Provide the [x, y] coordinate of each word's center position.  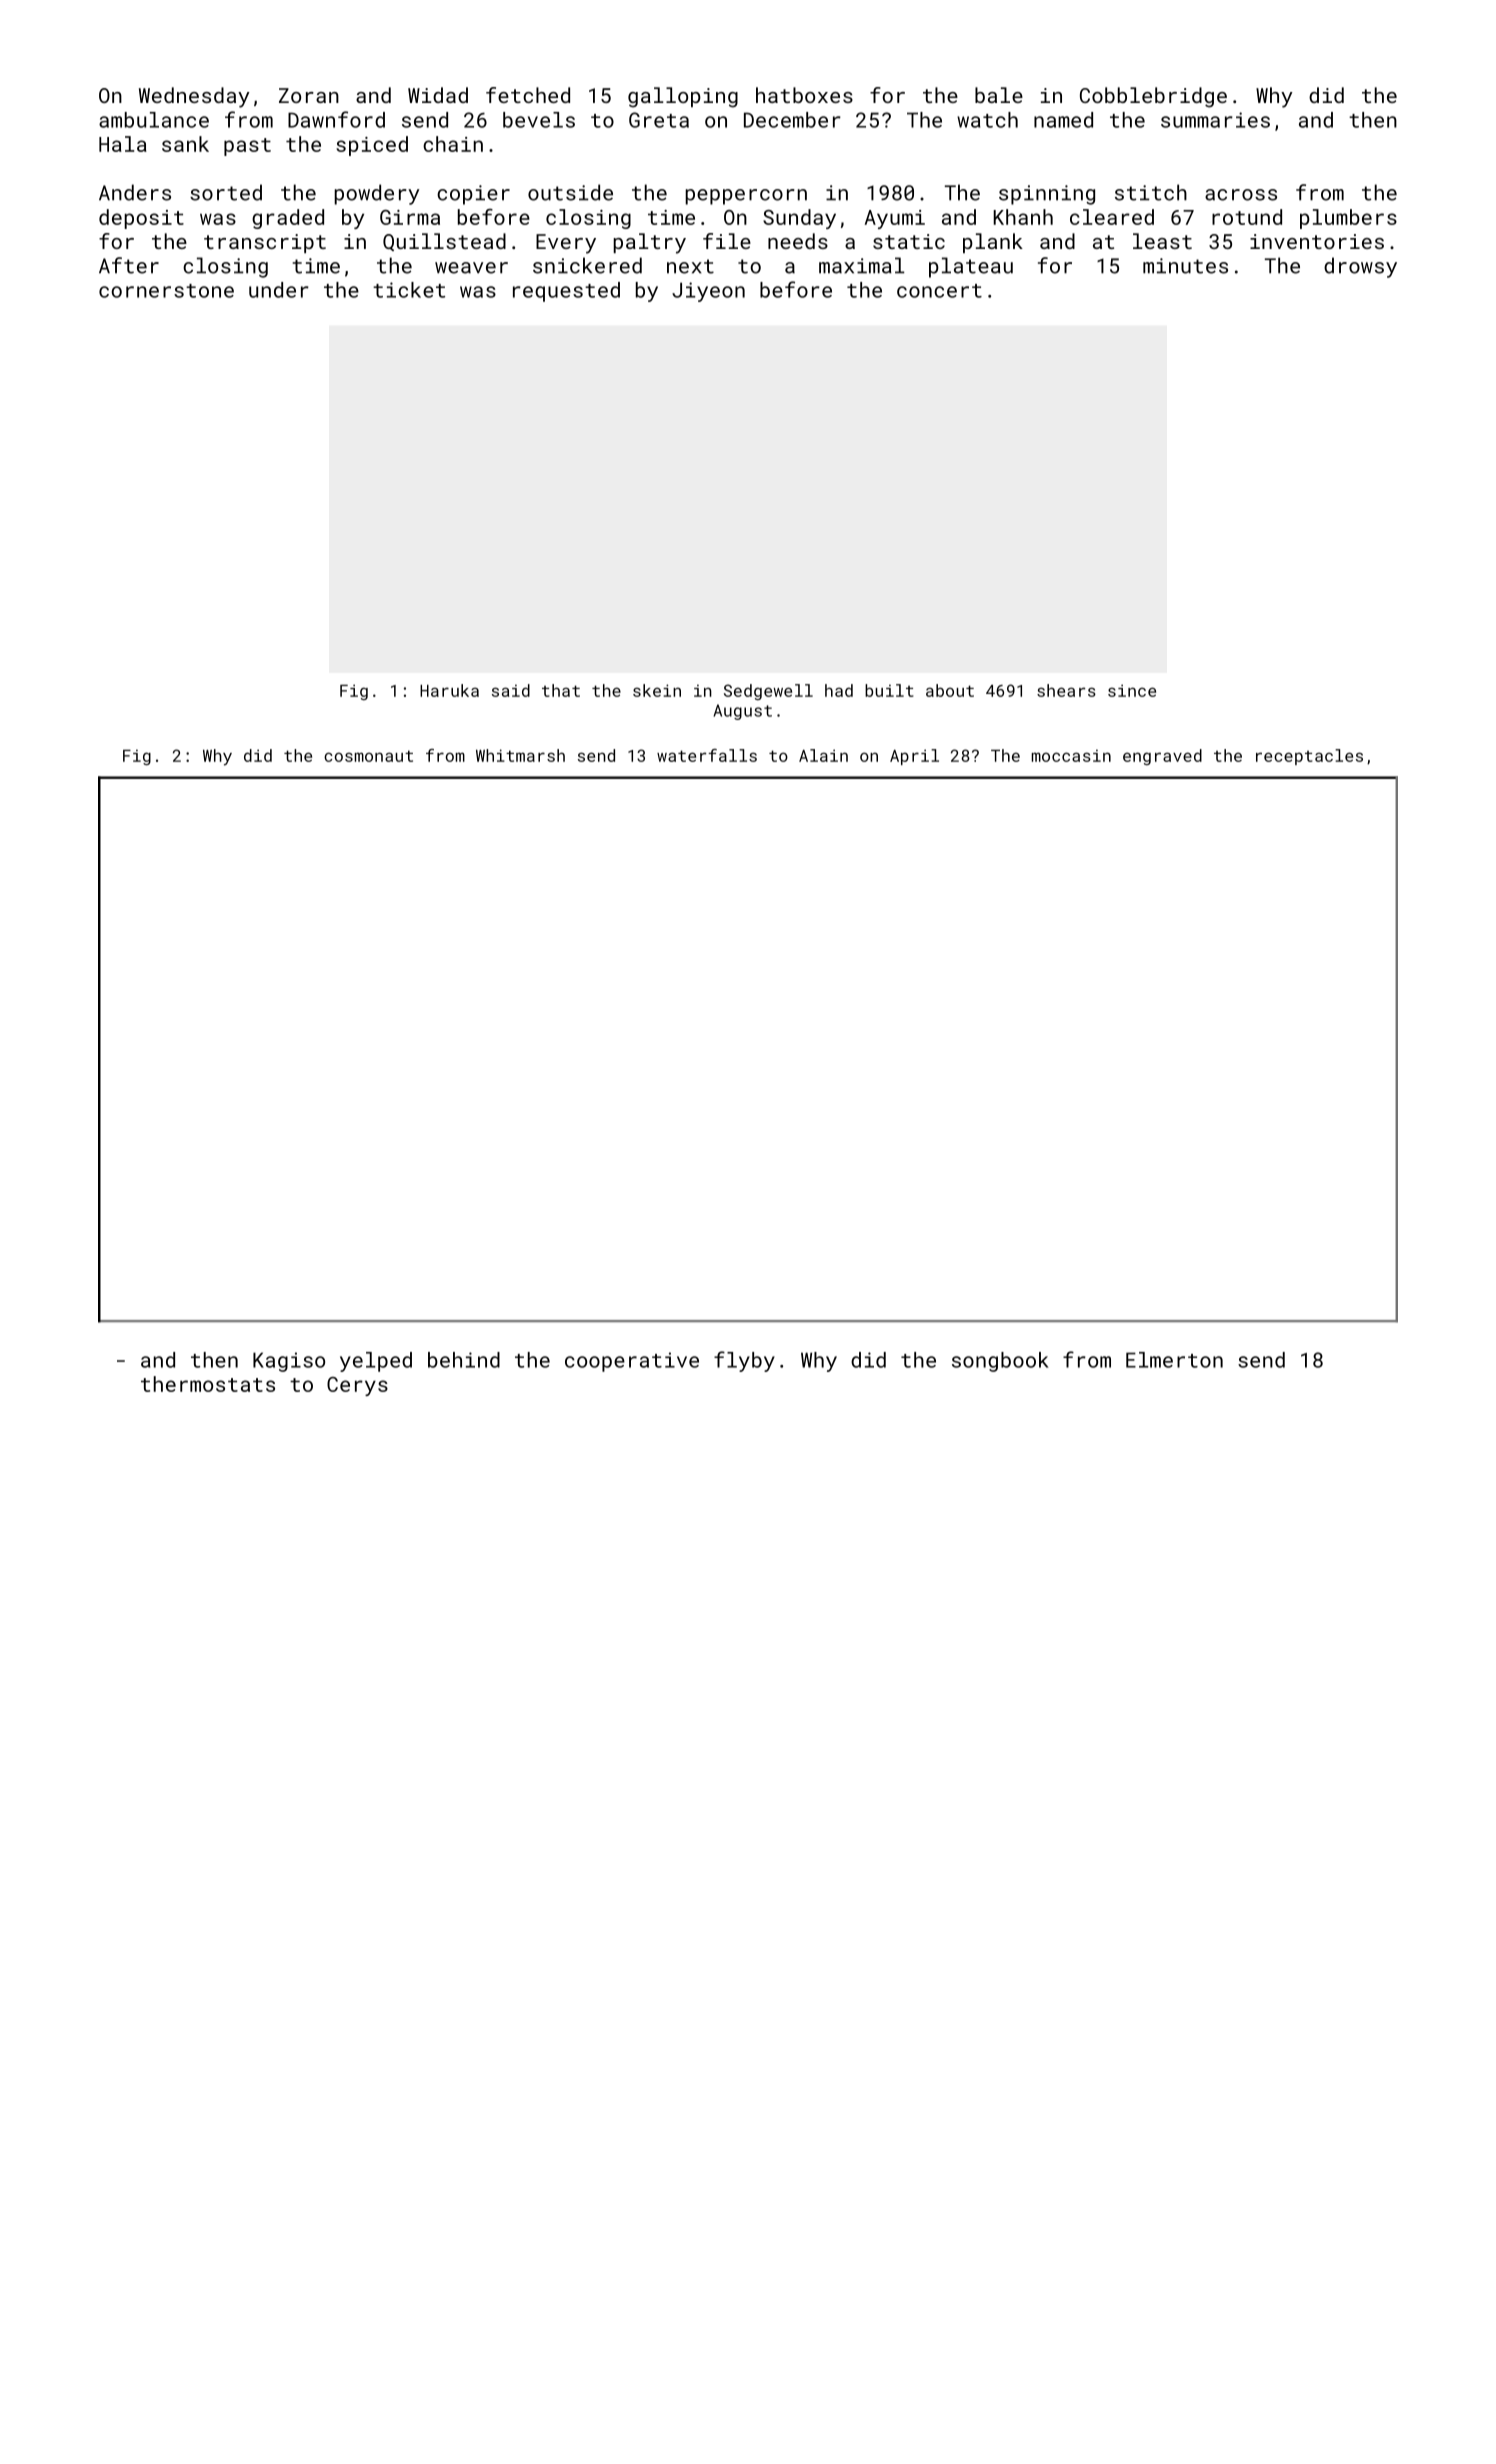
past [247, 147]
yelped [376, 1362]
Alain [823, 755]
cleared [1112, 217]
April [914, 757]
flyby [744, 1361]
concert [939, 291]
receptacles [1309, 757]
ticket [409, 290]
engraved [1162, 757]
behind [464, 1360]
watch [987, 120]
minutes [1185, 266]
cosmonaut [368, 756]
